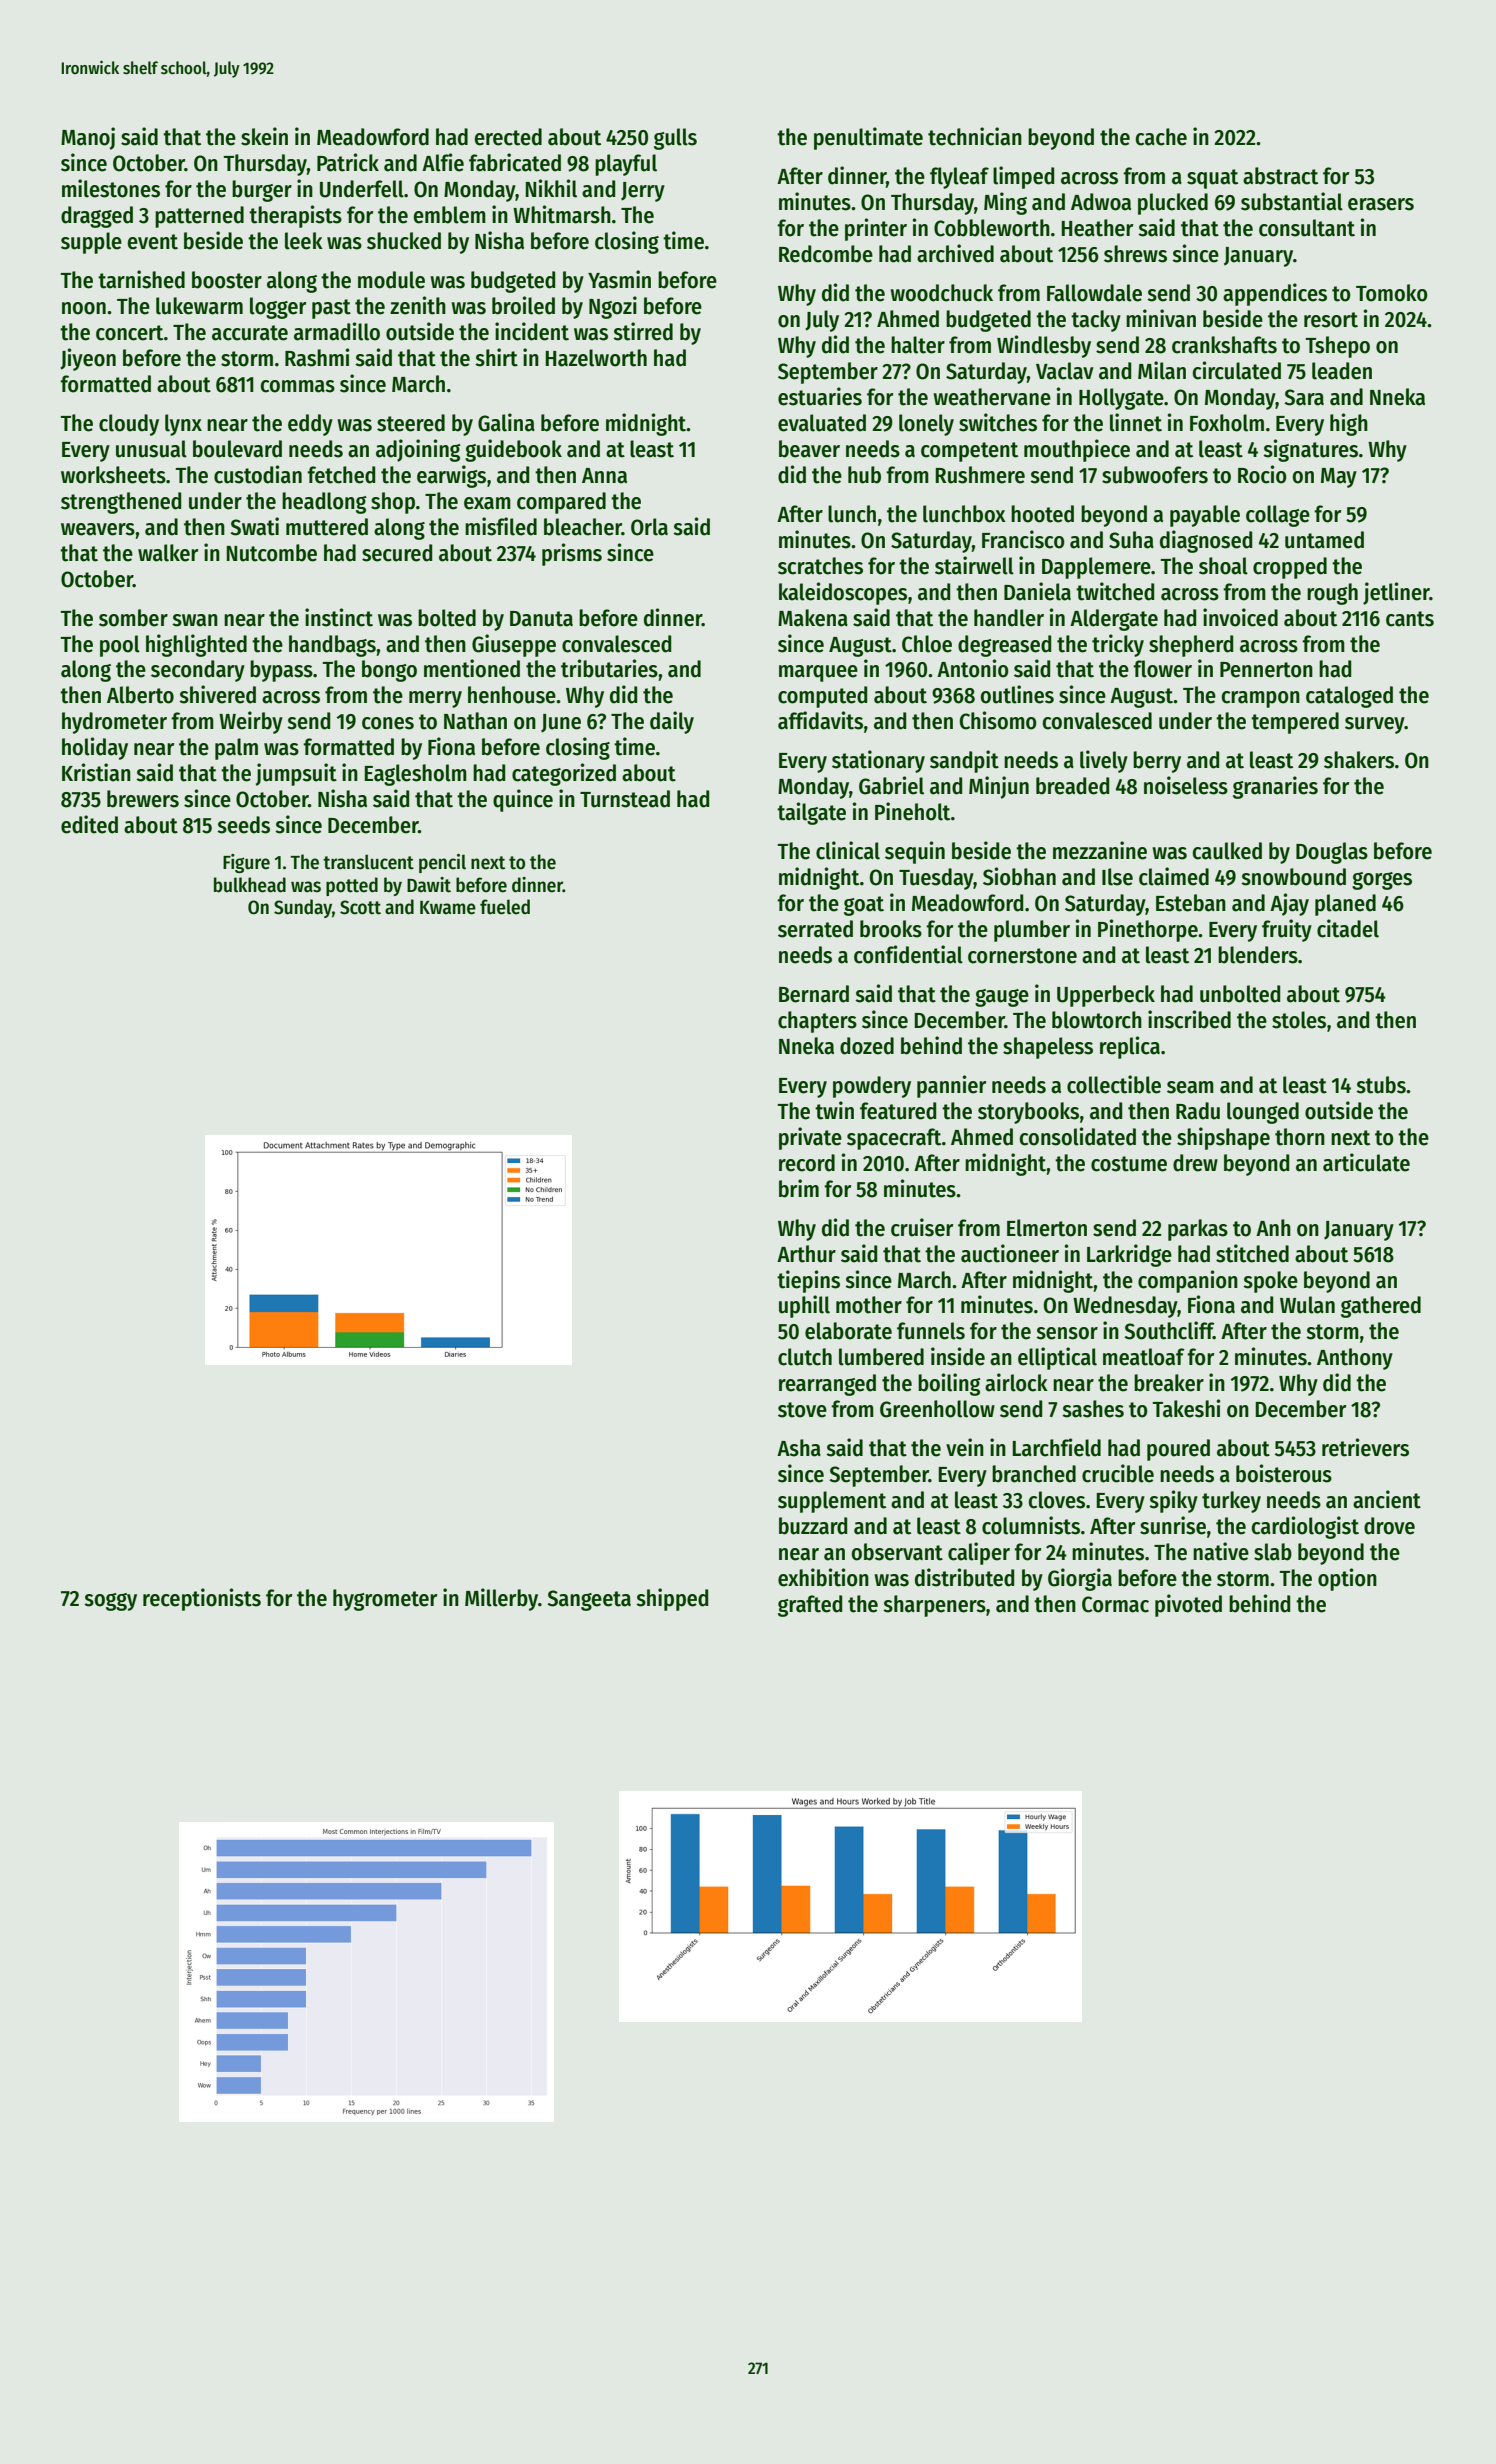 This screenshot has width=1496, height=2464. I want to click on Turnstead, so click(625, 799).
